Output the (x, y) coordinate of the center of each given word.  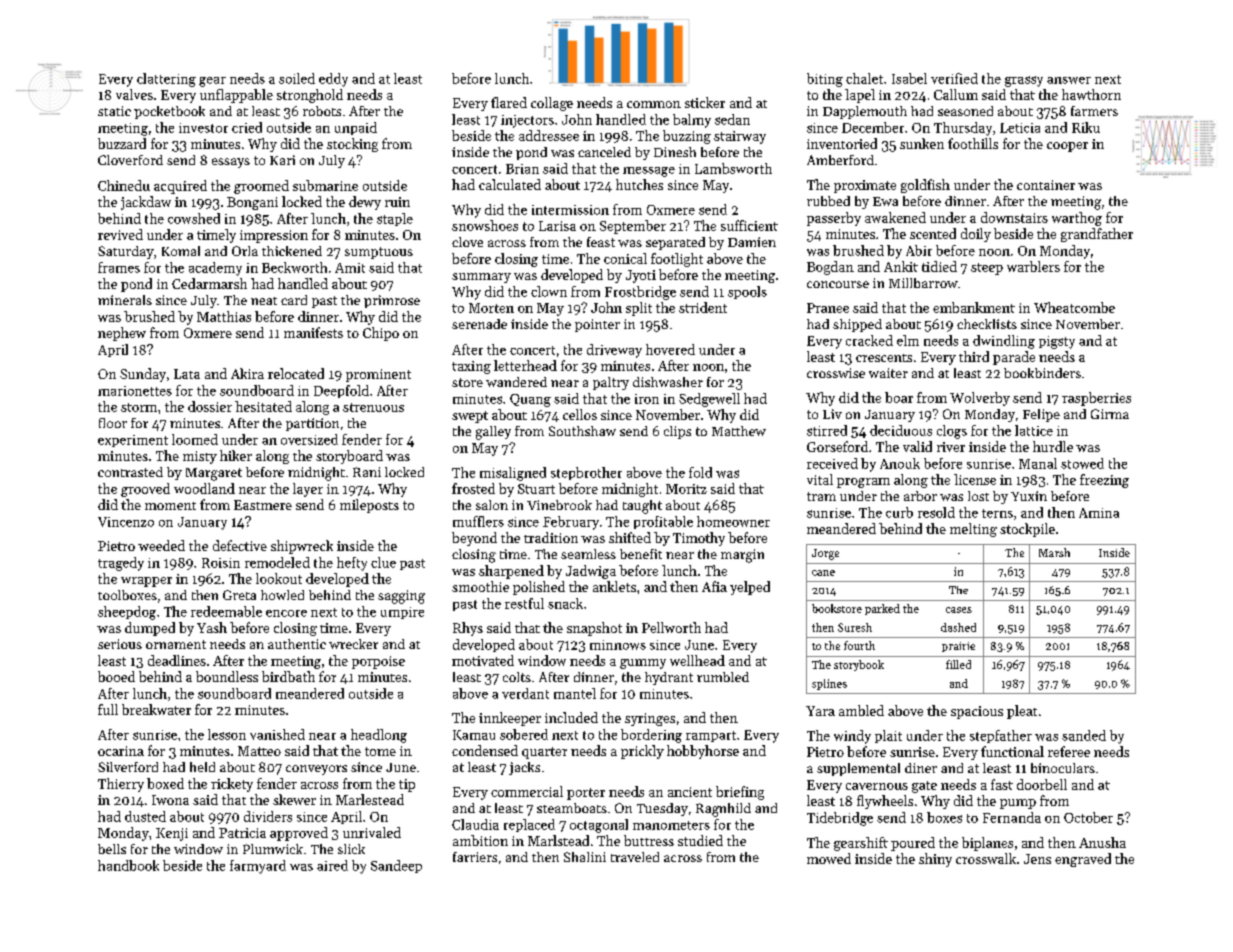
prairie (958, 647)
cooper (1067, 147)
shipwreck (302, 547)
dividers (268, 816)
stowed (1082, 463)
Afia (714, 586)
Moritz (686, 489)
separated (675, 243)
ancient (690, 792)
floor (113, 423)
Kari (282, 160)
